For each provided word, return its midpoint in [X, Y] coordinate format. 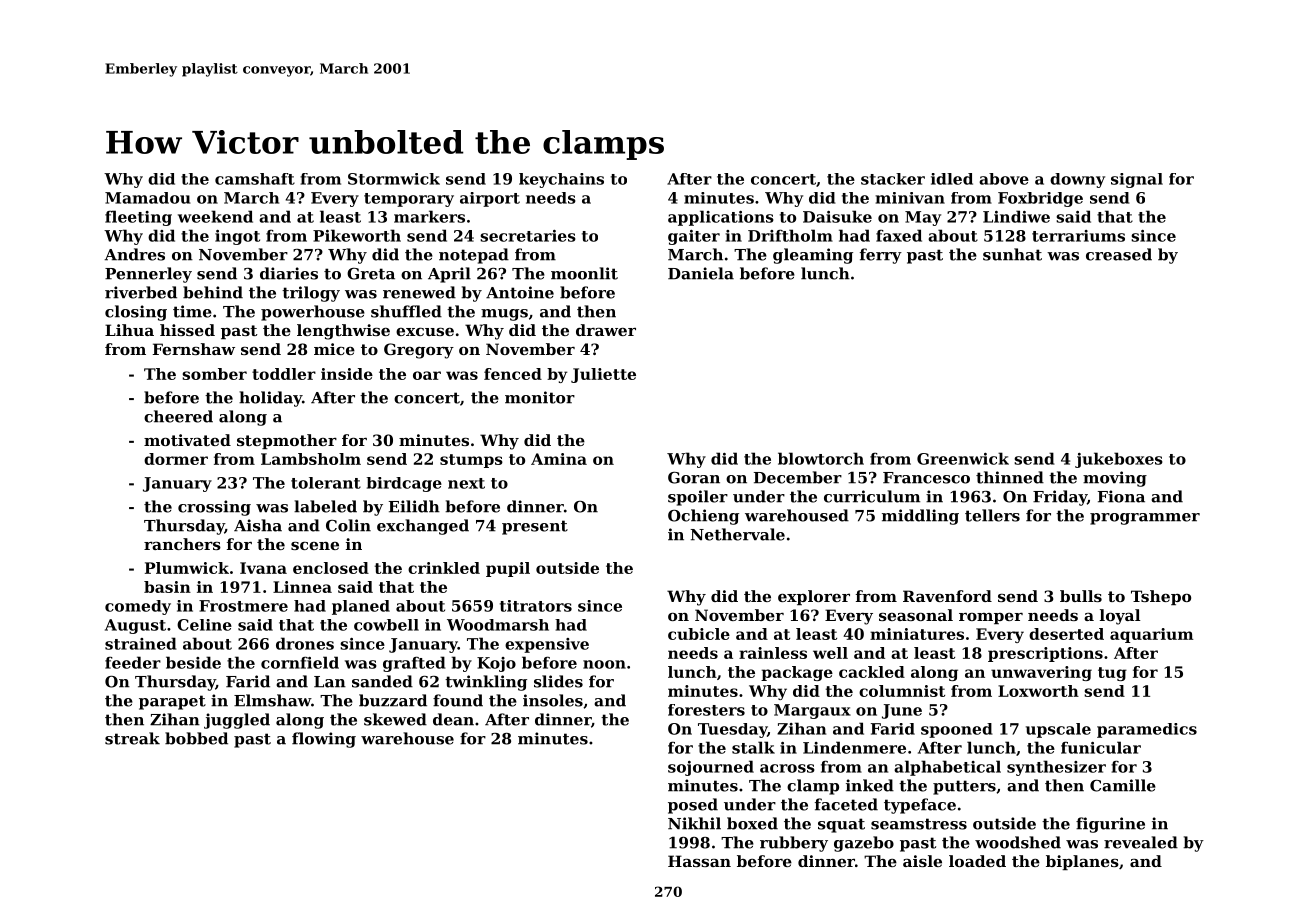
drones [305, 643]
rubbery [794, 844]
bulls [1081, 596]
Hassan [699, 861]
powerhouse [313, 313]
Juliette [603, 375]
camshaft [255, 179]
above [1004, 179]
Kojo [496, 664]
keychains [561, 180]
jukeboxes [1119, 460]
